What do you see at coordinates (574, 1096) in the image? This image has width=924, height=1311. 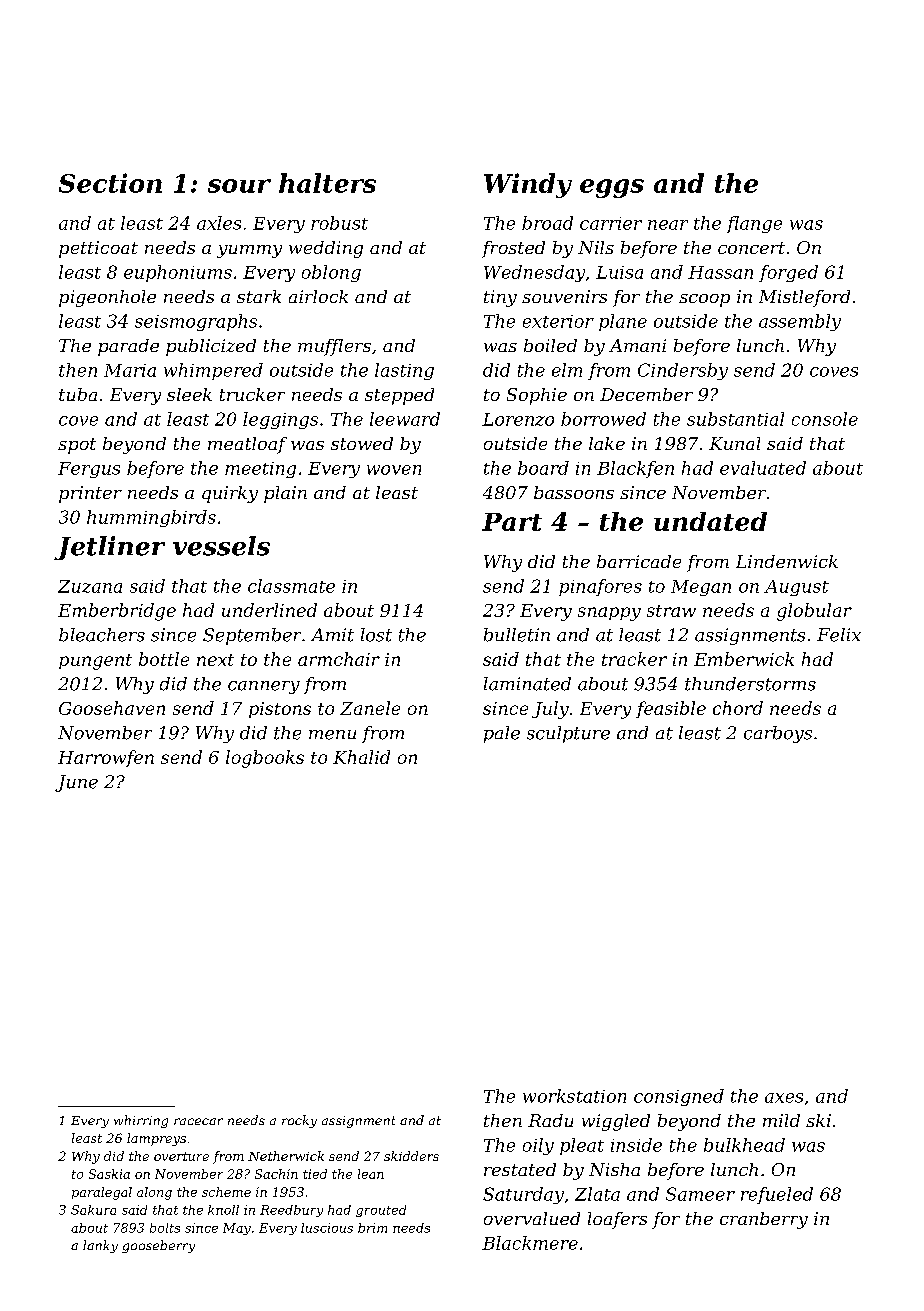 I see `workstation` at bounding box center [574, 1096].
